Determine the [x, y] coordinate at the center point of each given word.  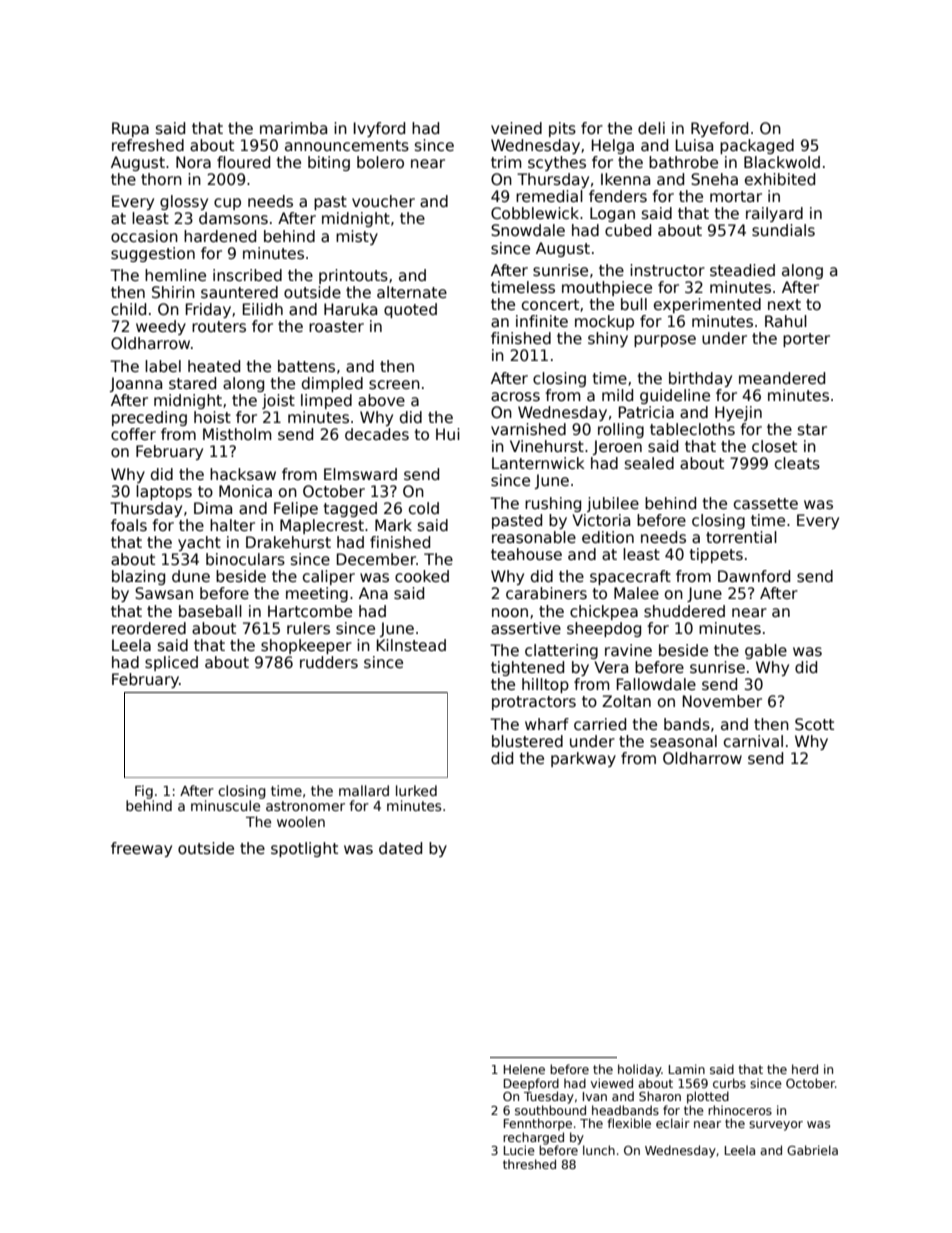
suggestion [153, 254]
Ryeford [719, 129]
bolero [380, 162]
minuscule [225, 805]
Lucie [519, 1150]
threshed [529, 1164]
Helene [524, 1069]
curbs [729, 1083]
